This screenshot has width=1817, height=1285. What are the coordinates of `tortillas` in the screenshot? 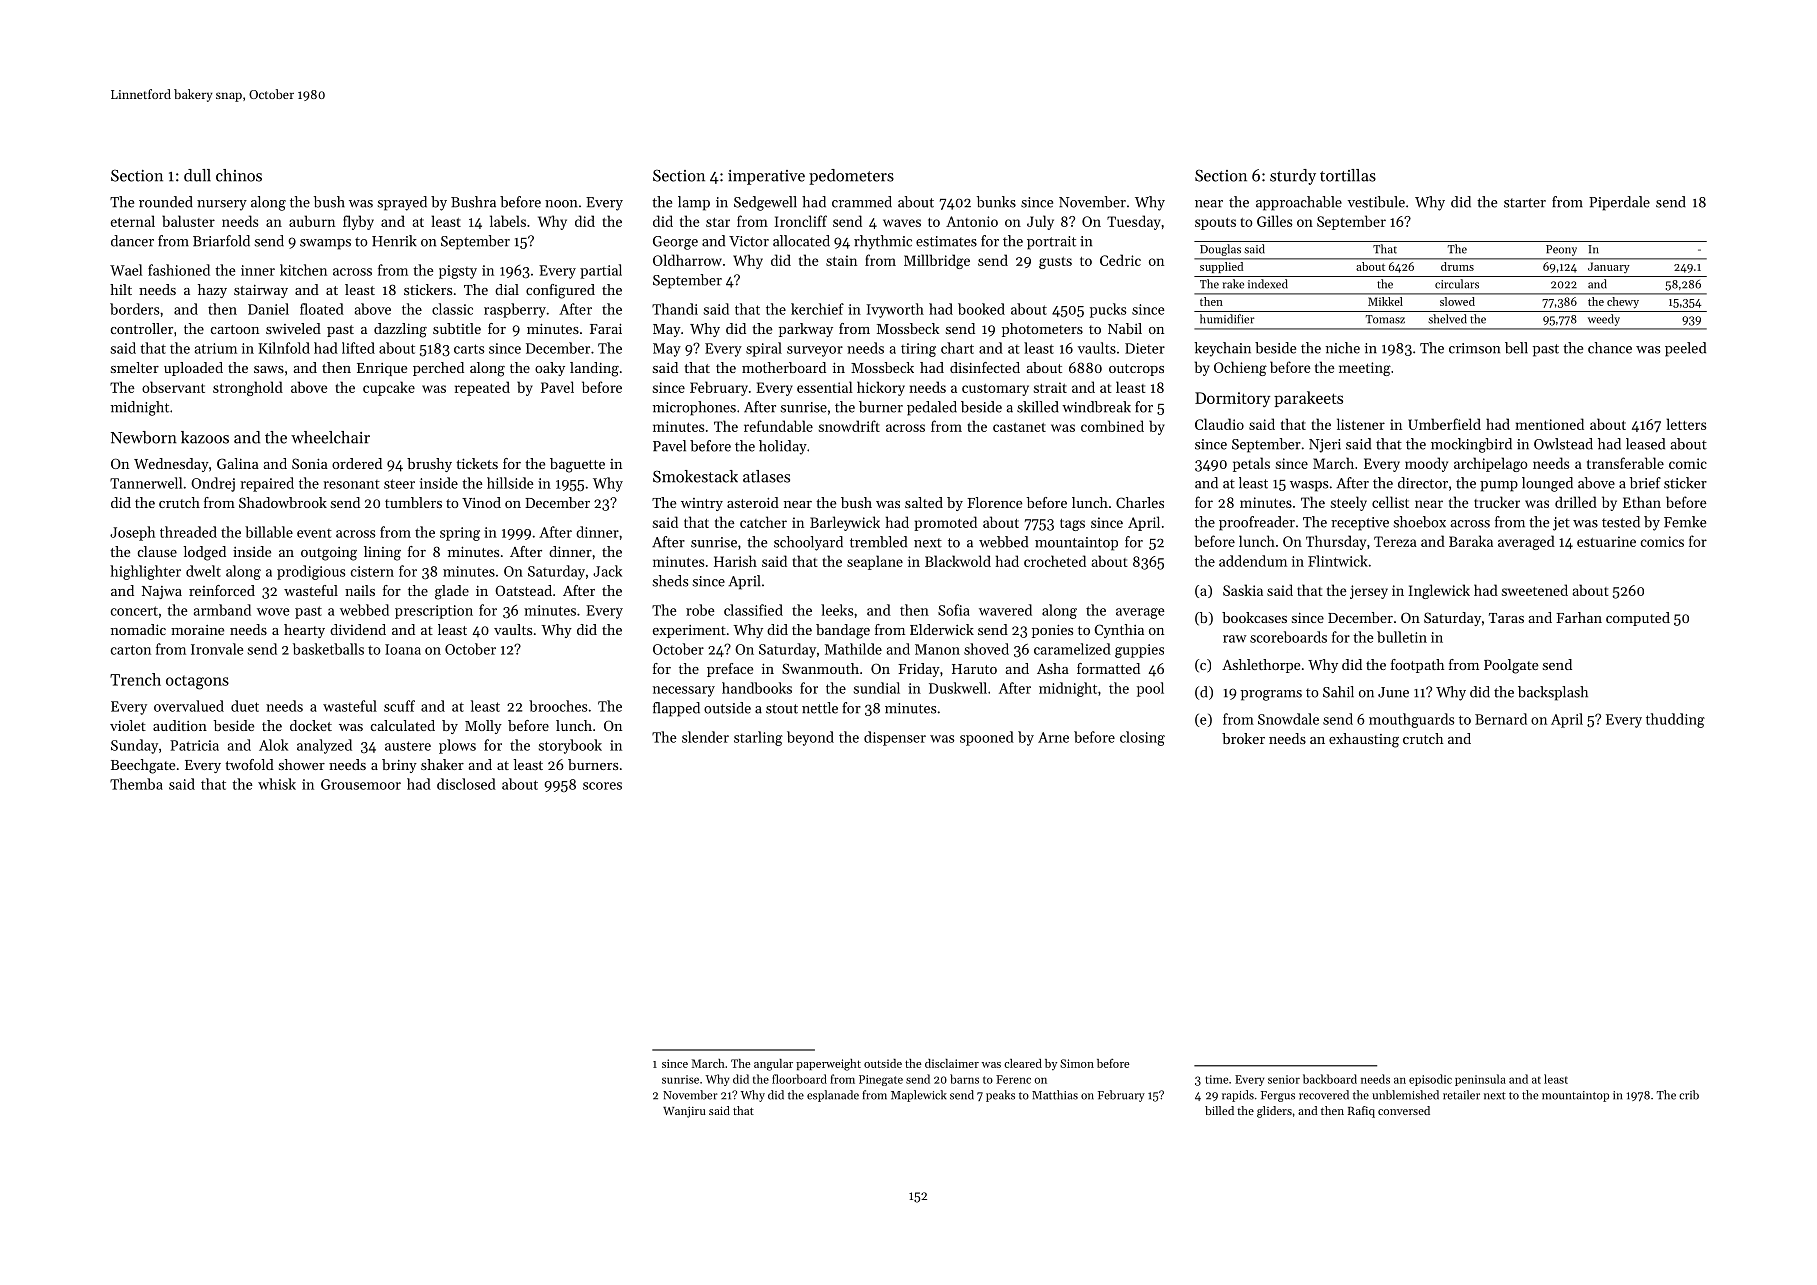 It's located at (1348, 175).
